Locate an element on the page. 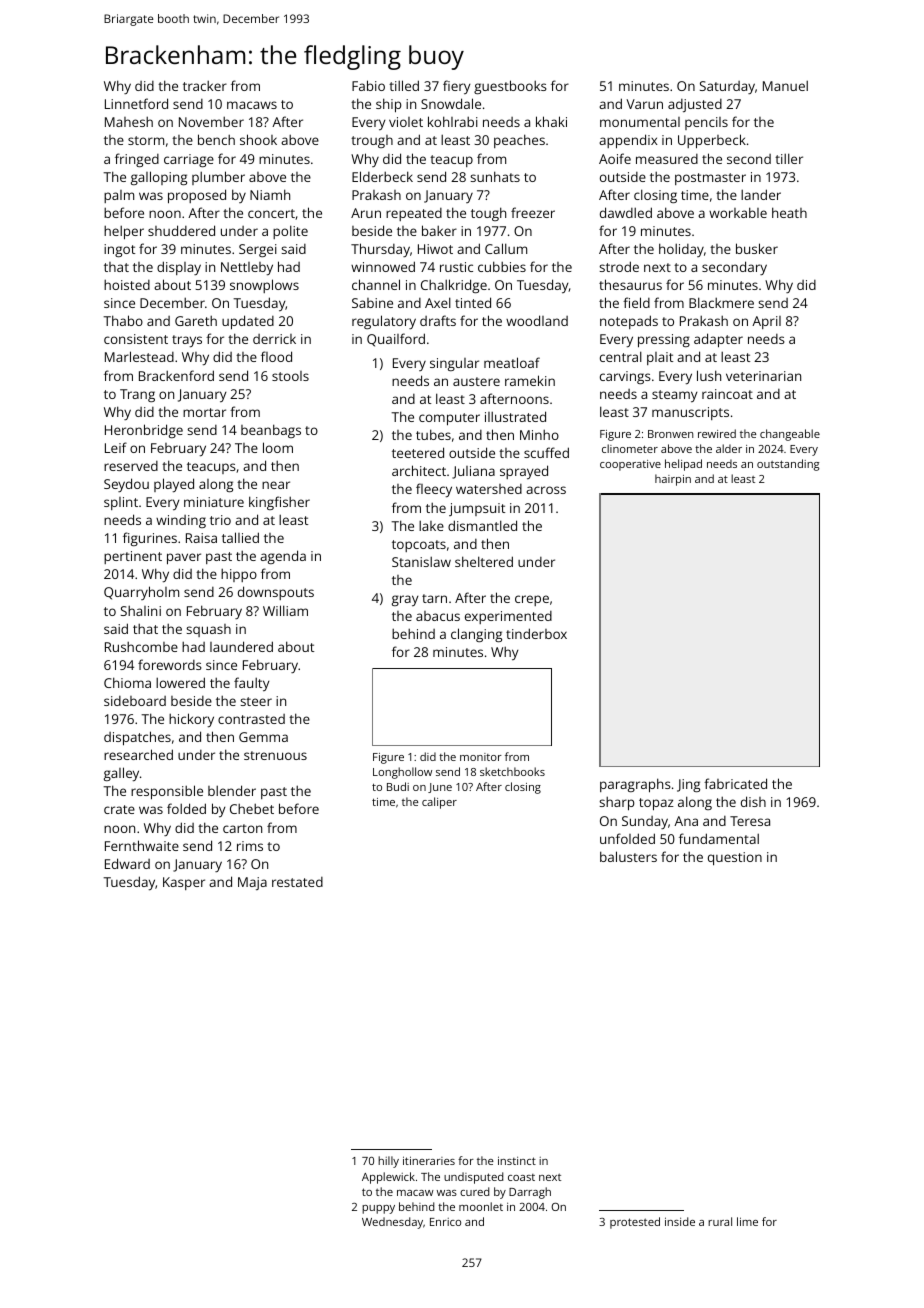  moonlet is located at coordinates (481, 1206).
